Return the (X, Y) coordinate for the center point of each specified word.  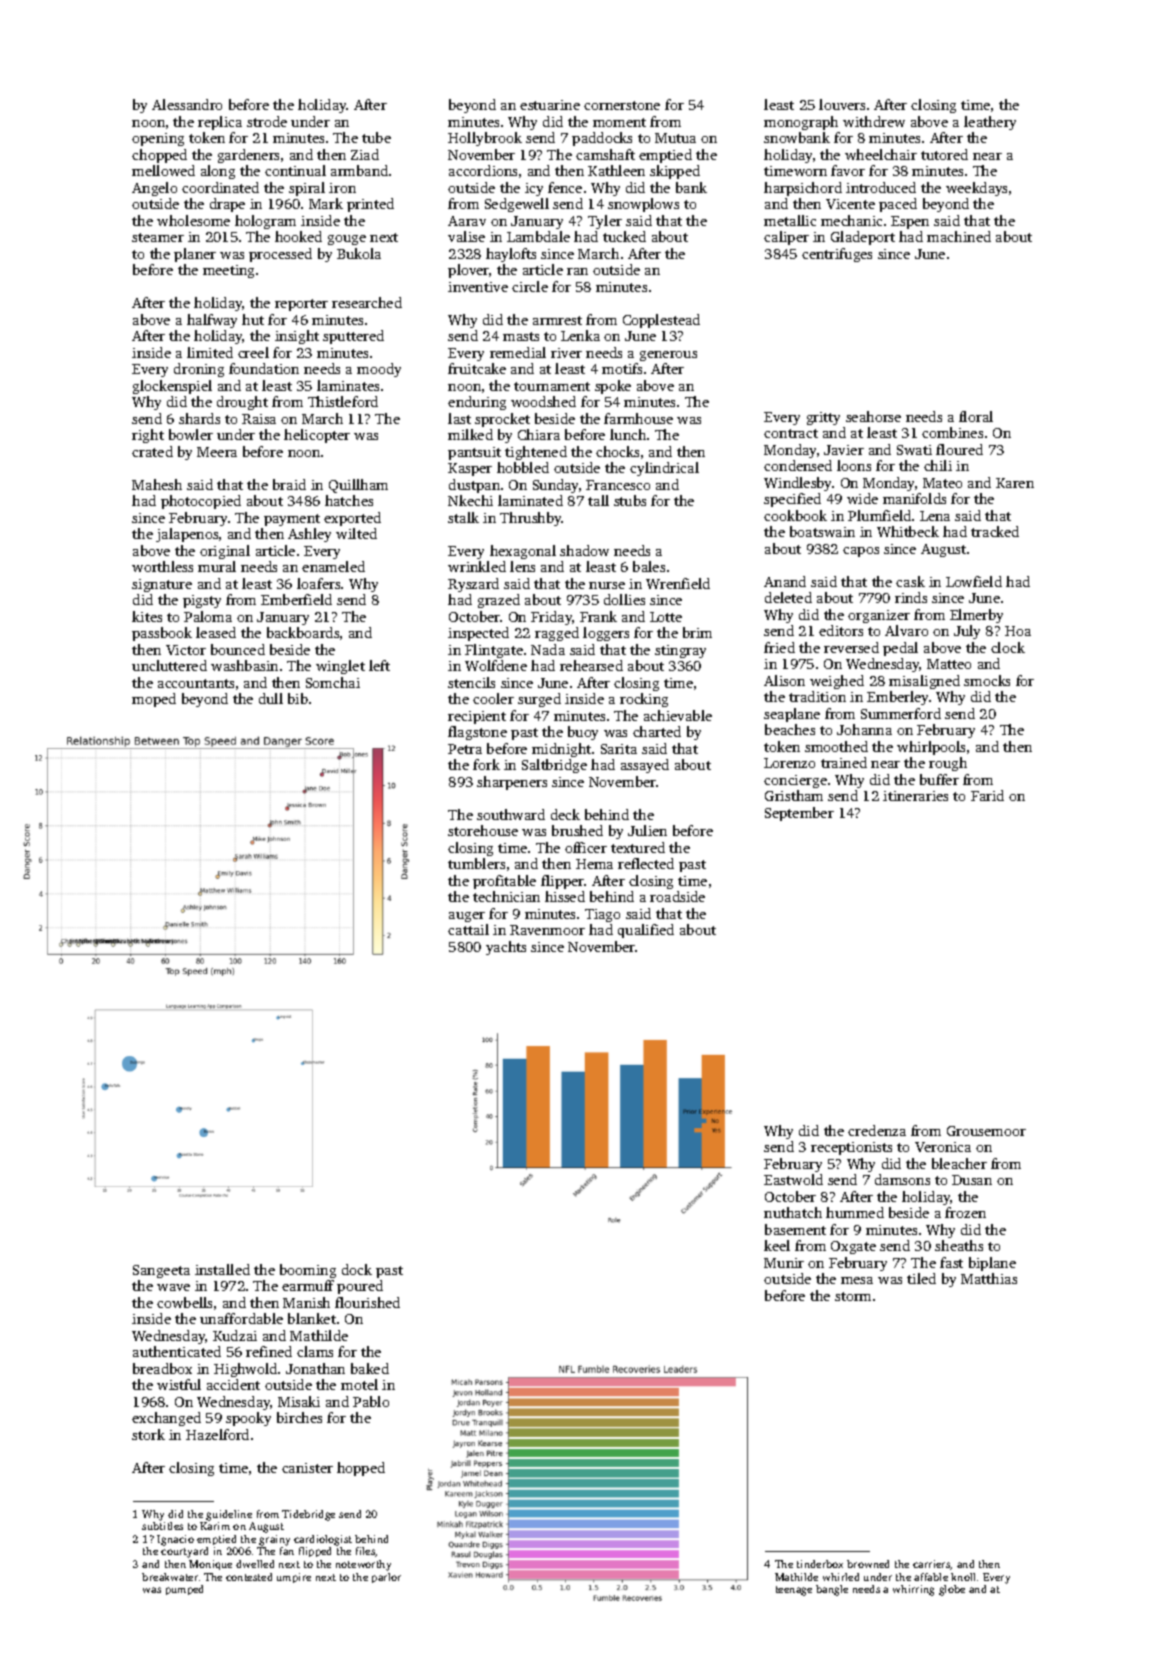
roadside (677, 896)
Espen (910, 222)
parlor (386, 1578)
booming (308, 1271)
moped (154, 700)
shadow (584, 550)
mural (217, 566)
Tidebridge (308, 1515)
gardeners (248, 156)
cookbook (795, 515)
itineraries (915, 796)
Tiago (602, 915)
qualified (646, 931)
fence (565, 187)
